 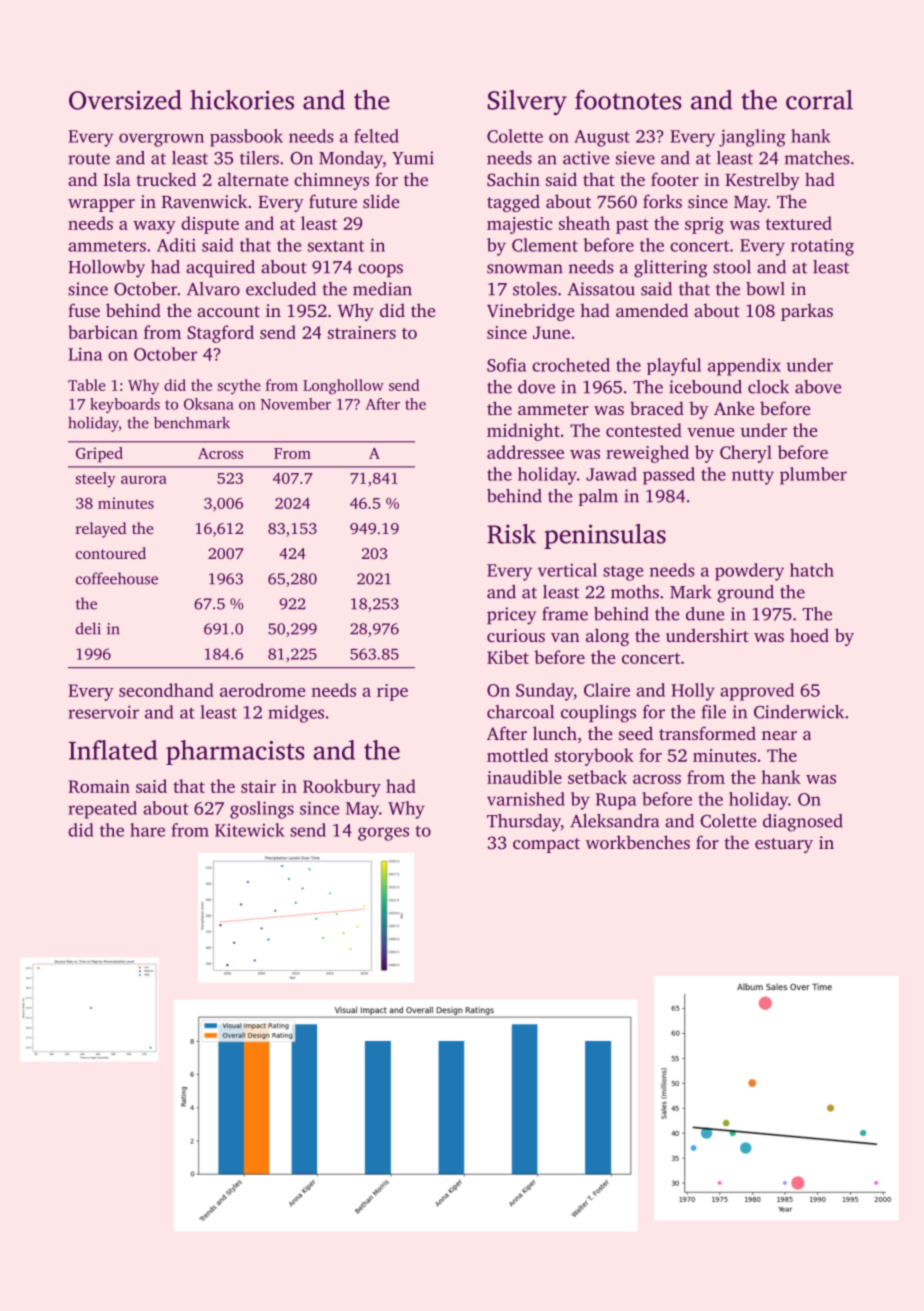 I want to click on active, so click(x=586, y=158).
